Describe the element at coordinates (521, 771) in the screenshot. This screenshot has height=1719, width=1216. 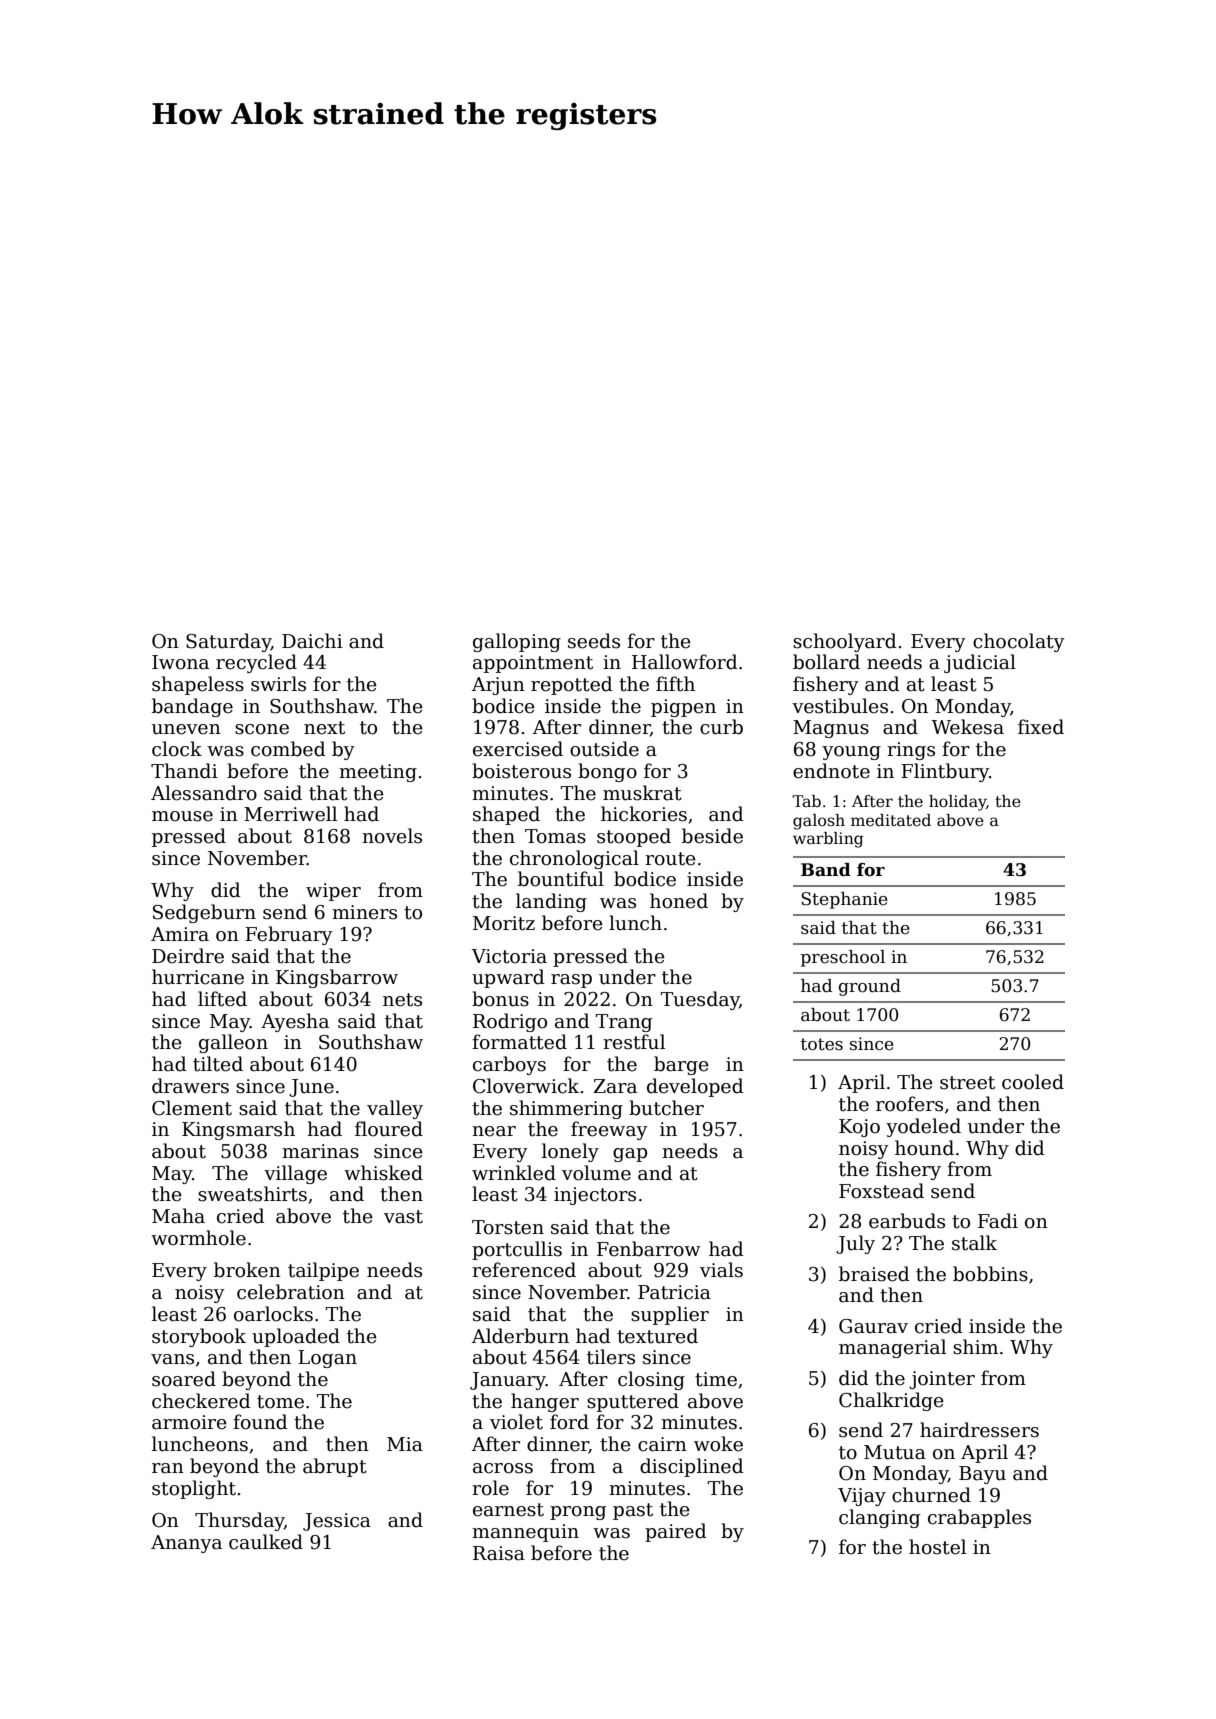
I see `boisterous` at that location.
